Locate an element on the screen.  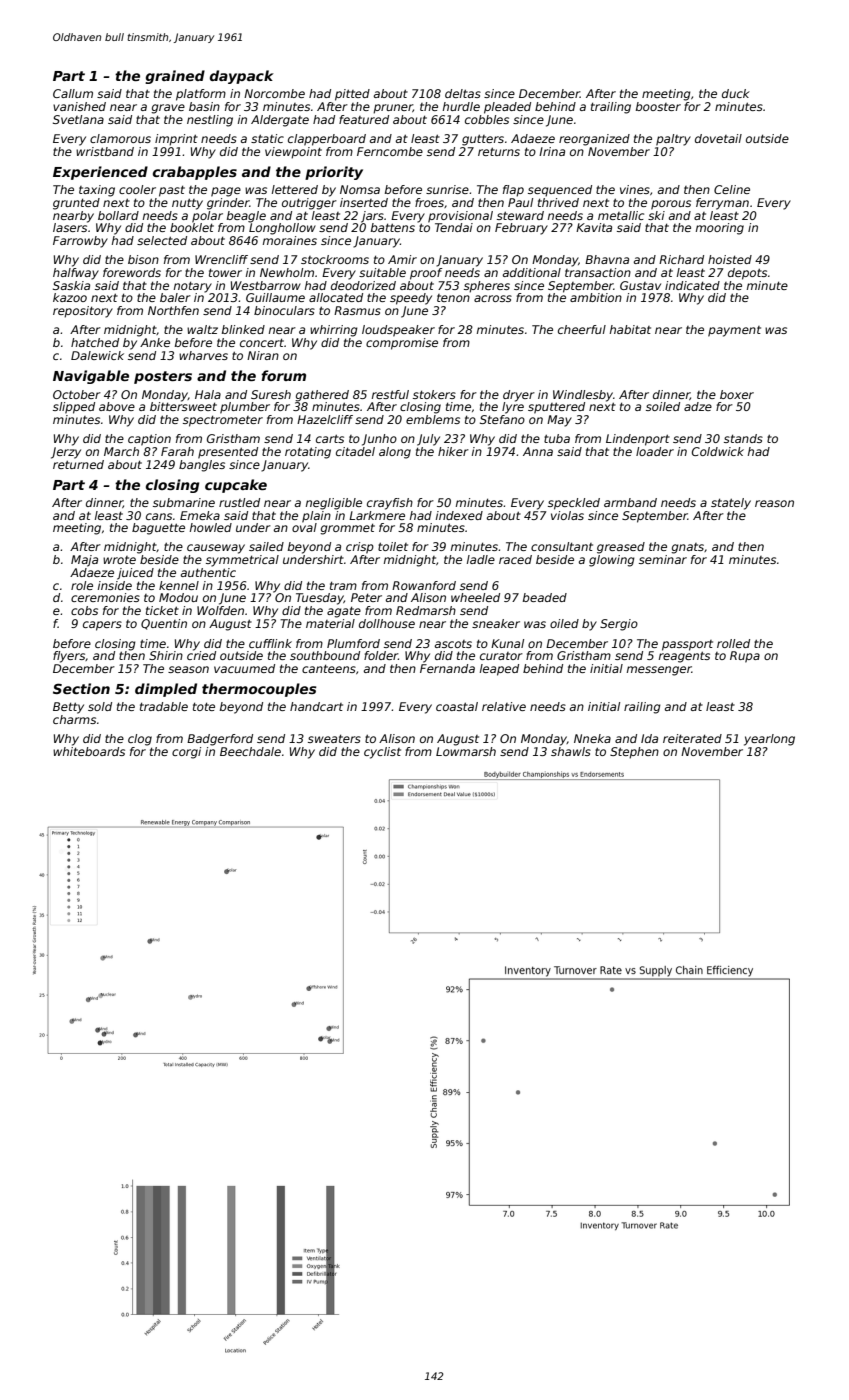
adze is located at coordinates (698, 406).
